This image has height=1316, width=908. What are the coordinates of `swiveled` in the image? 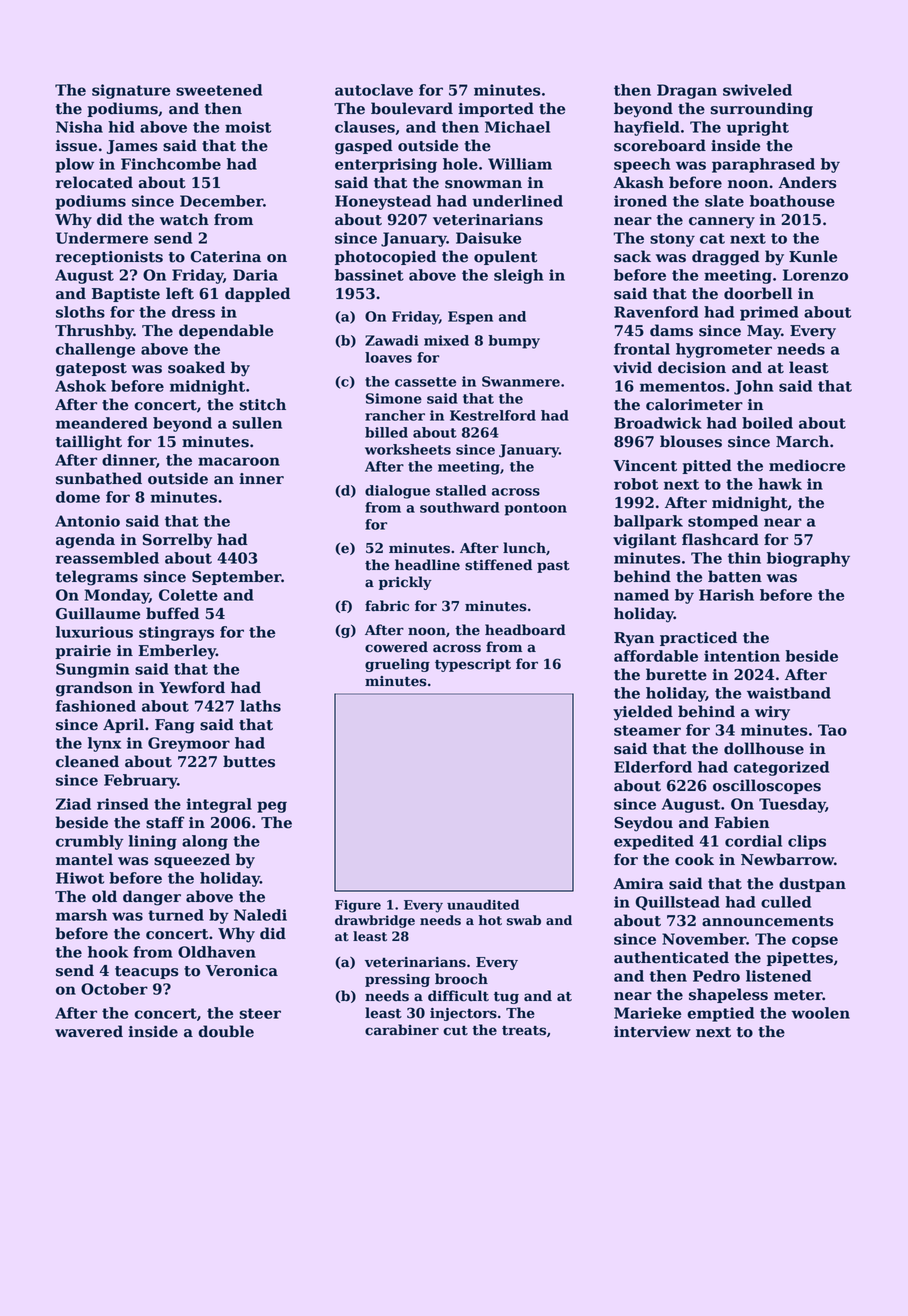 It's located at (757, 90).
